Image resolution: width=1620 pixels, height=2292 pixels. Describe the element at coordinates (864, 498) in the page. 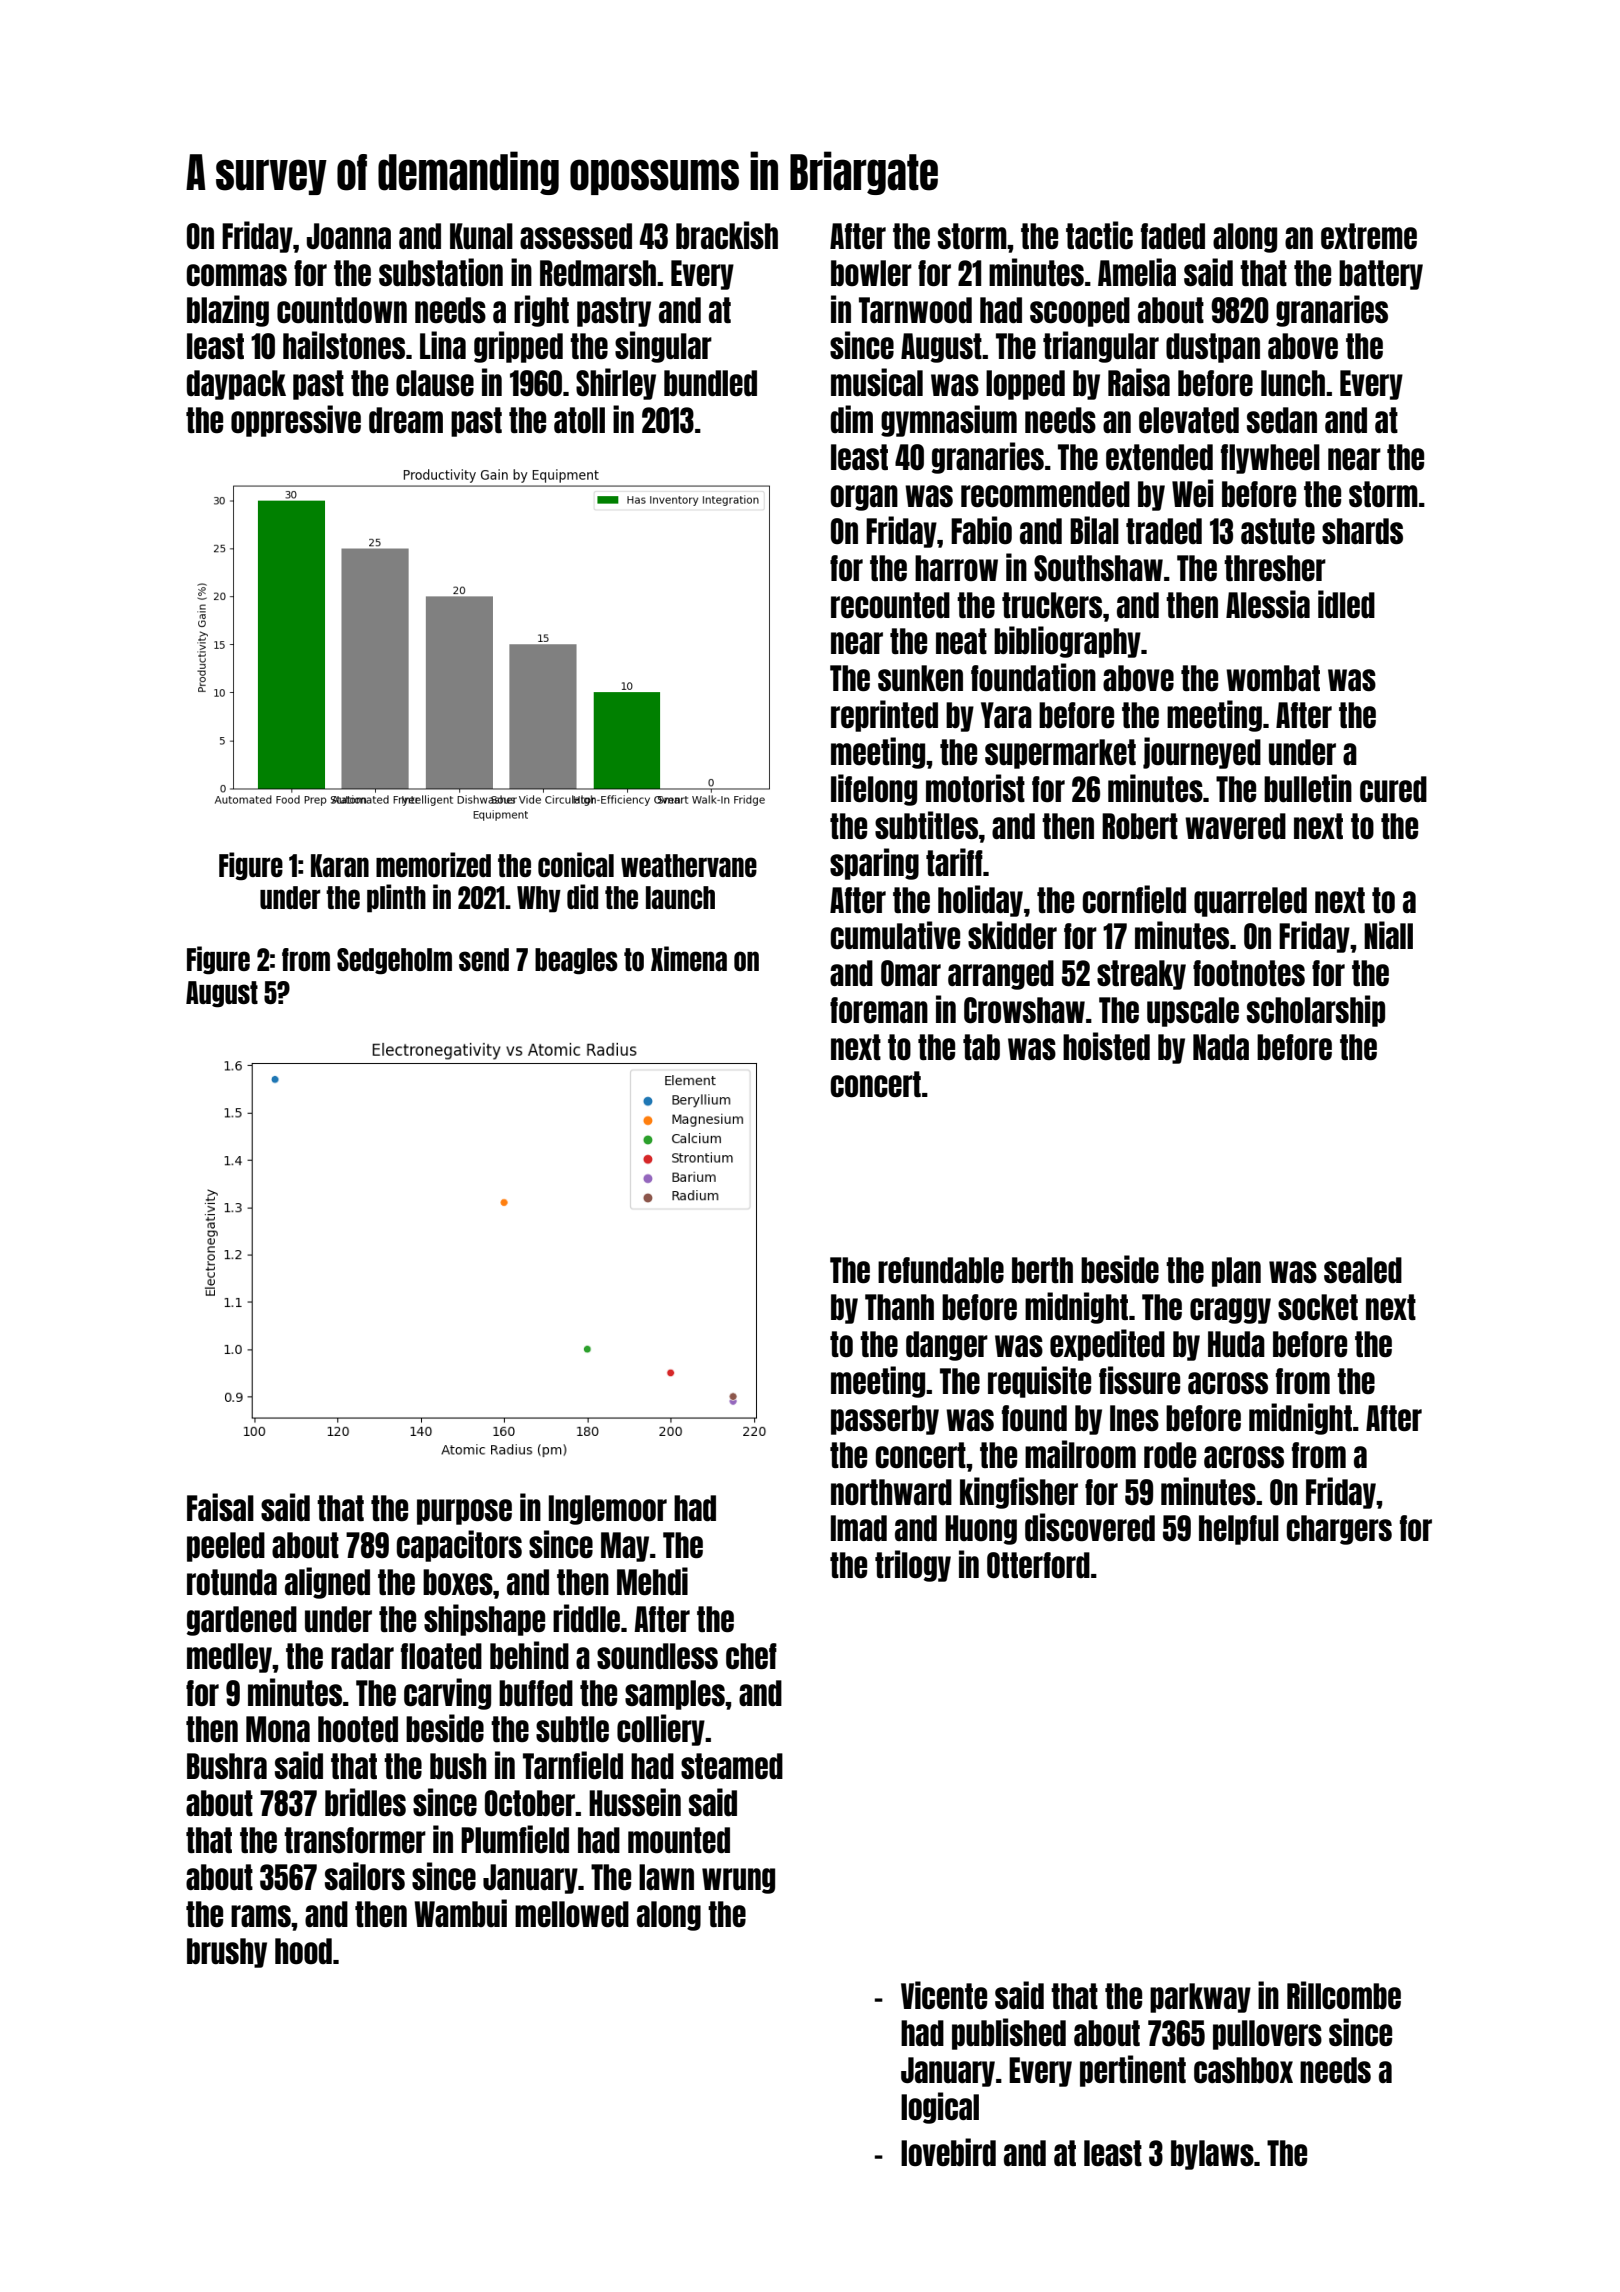

I see `organ` at that location.
